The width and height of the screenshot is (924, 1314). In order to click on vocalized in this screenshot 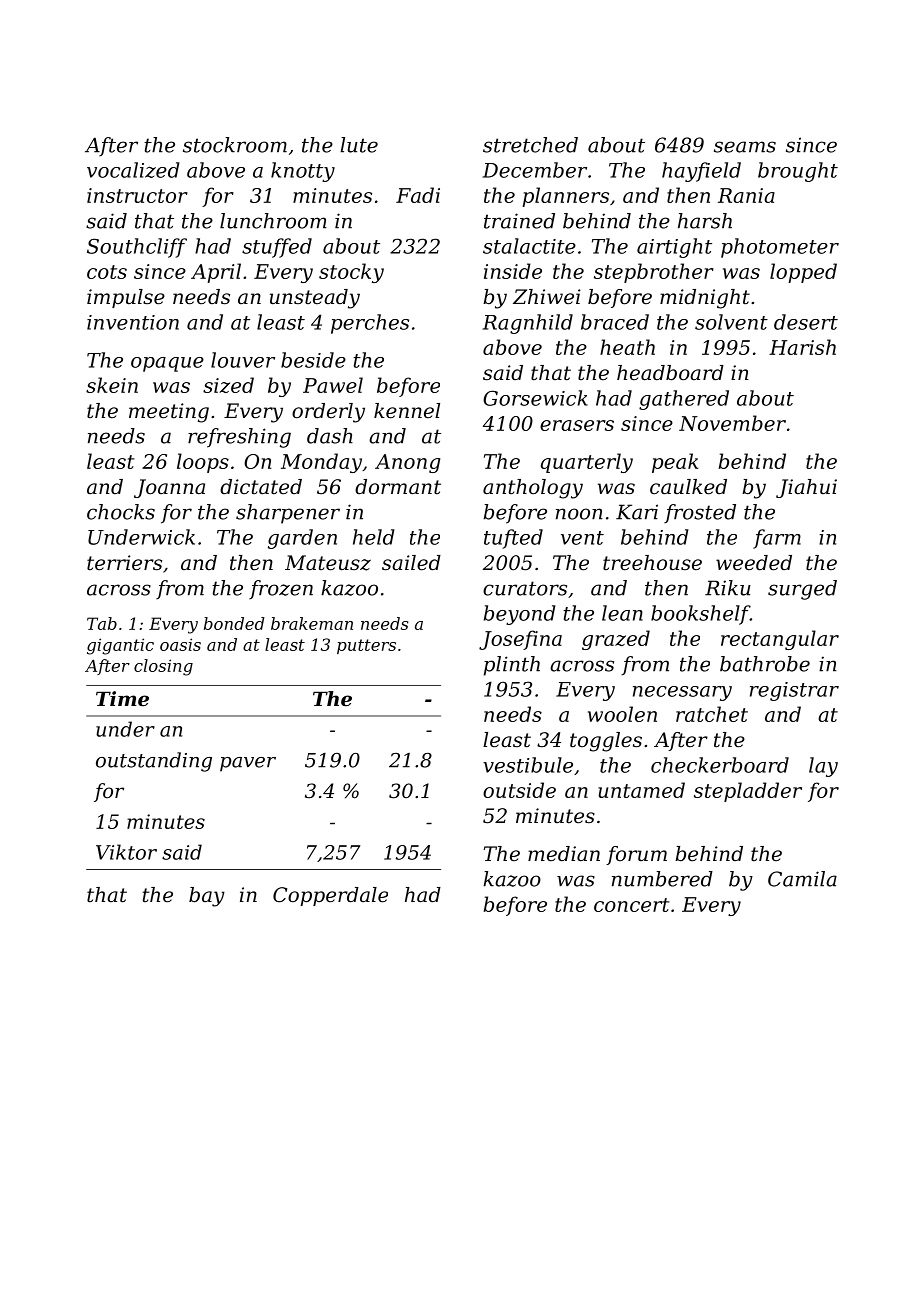, I will do `click(133, 170)`.
